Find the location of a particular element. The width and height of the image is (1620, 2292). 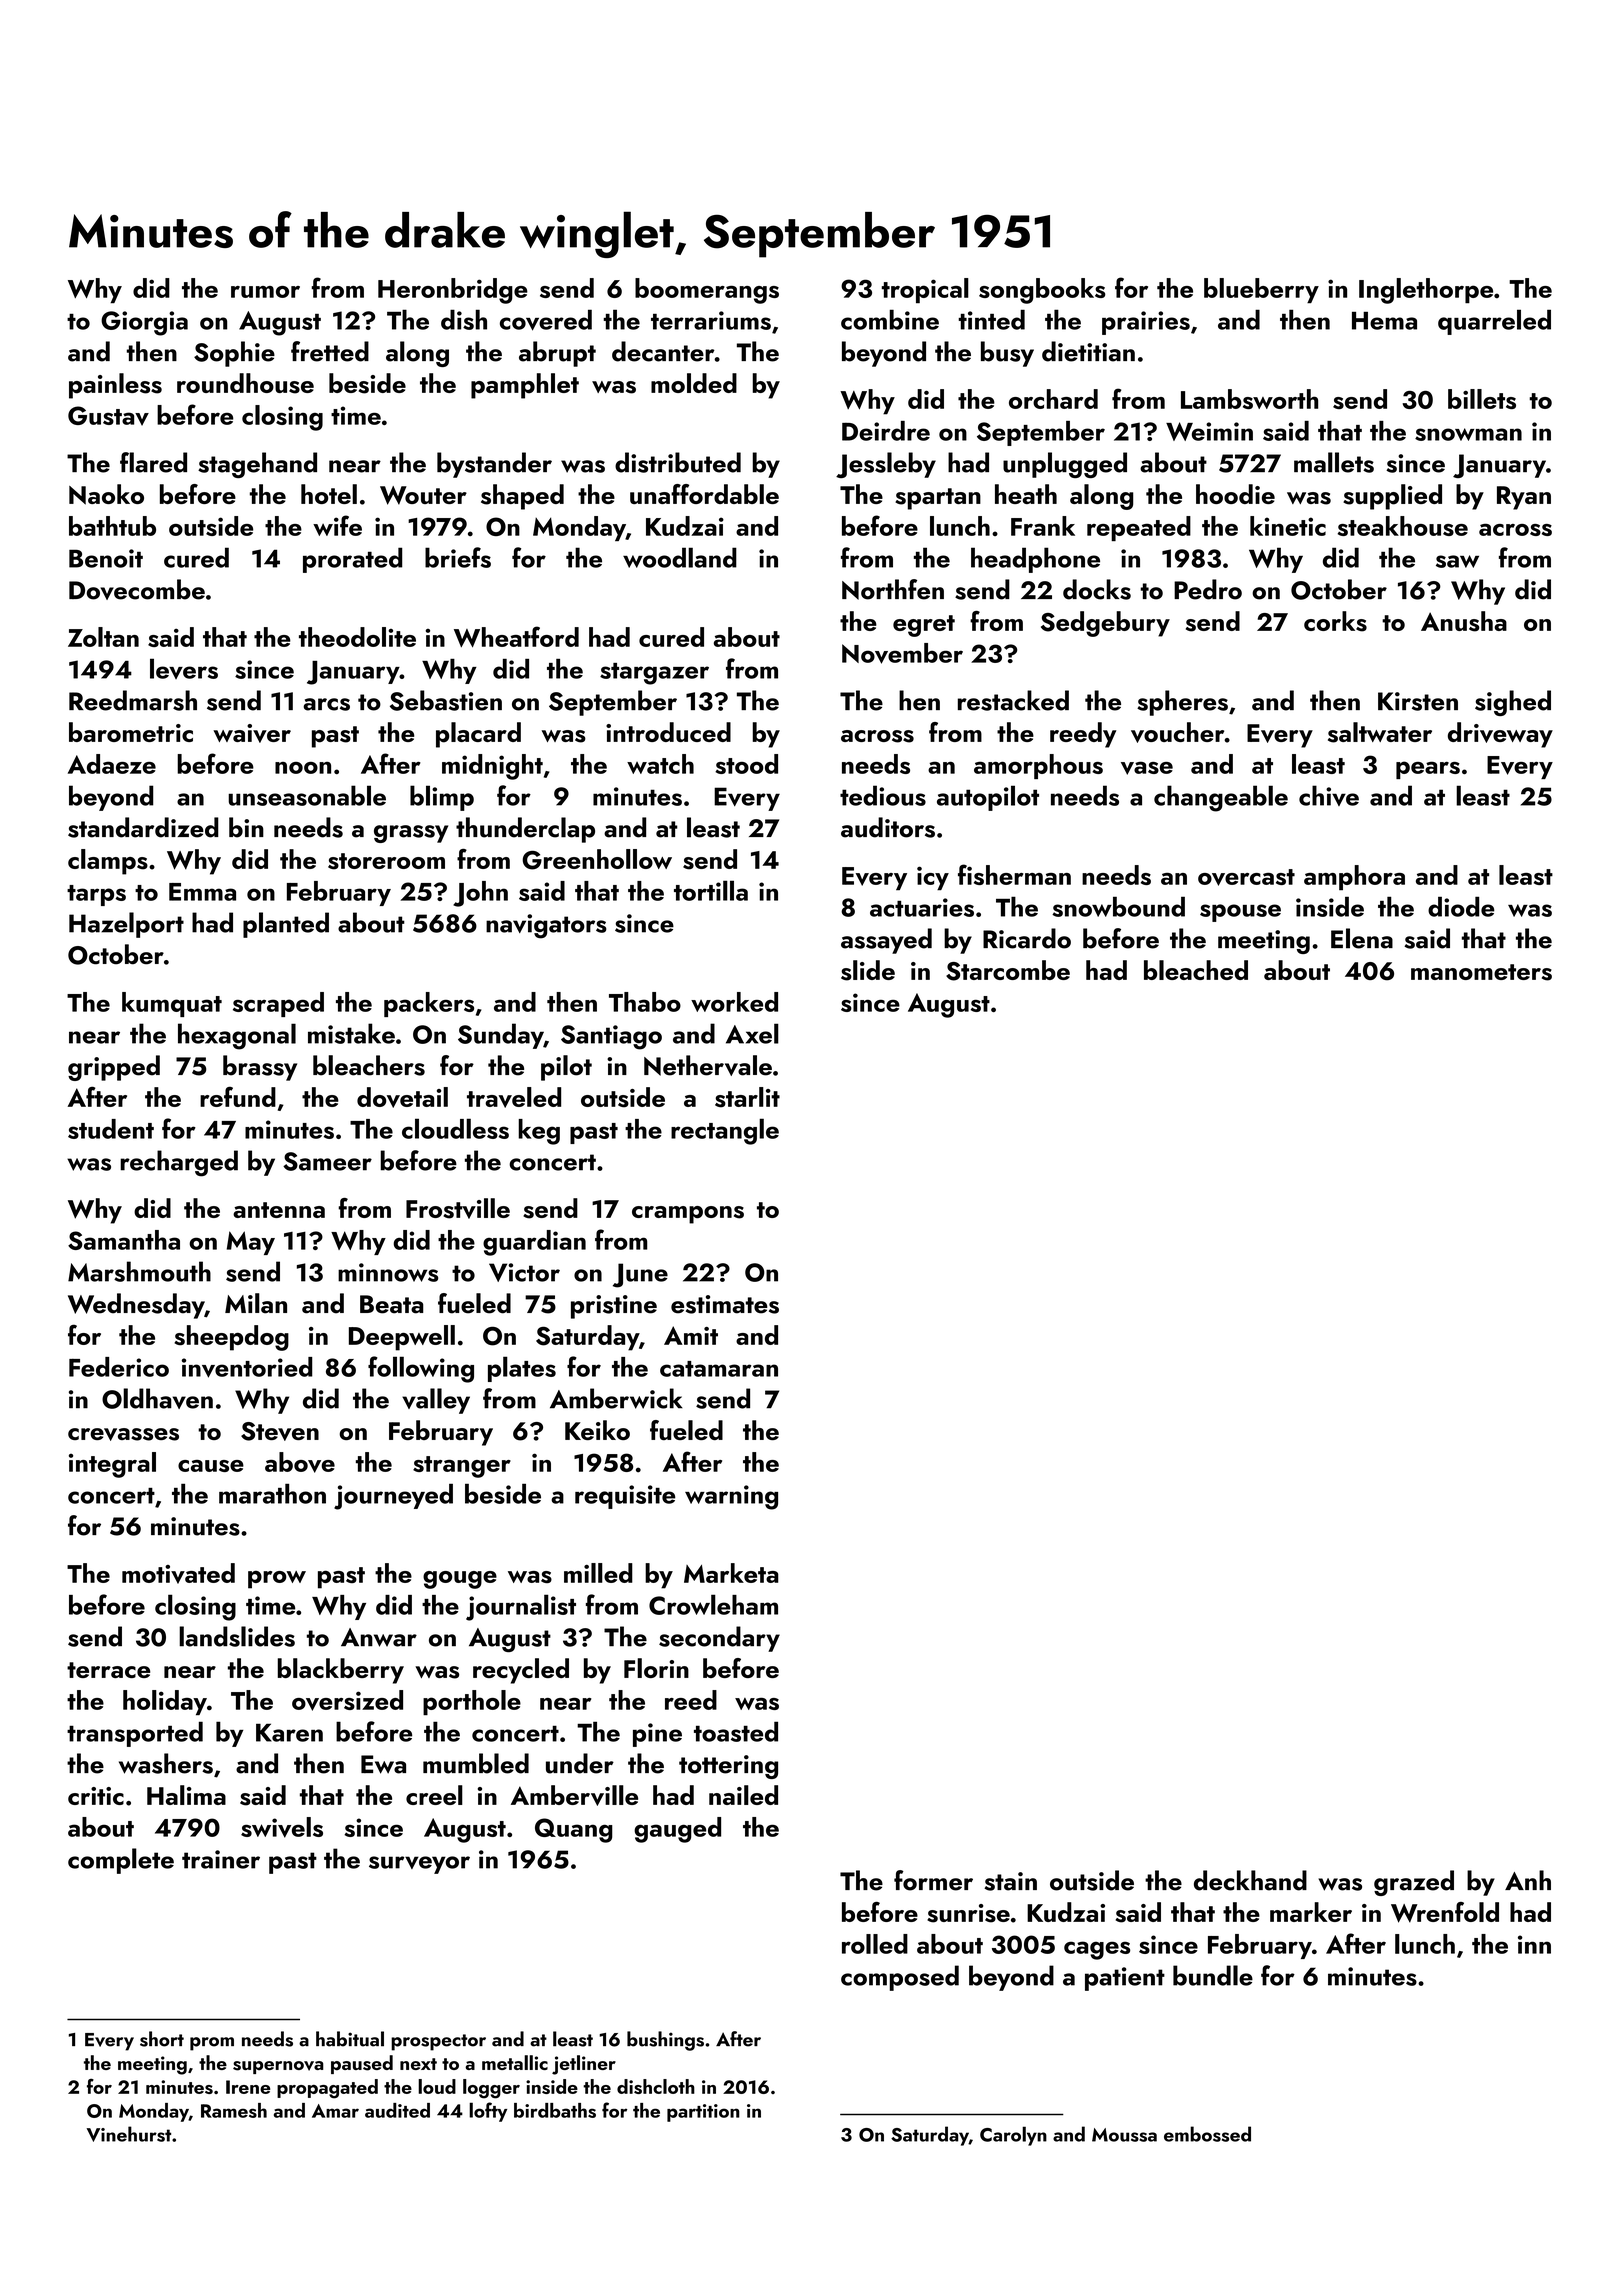

hotel is located at coordinates (329, 494).
